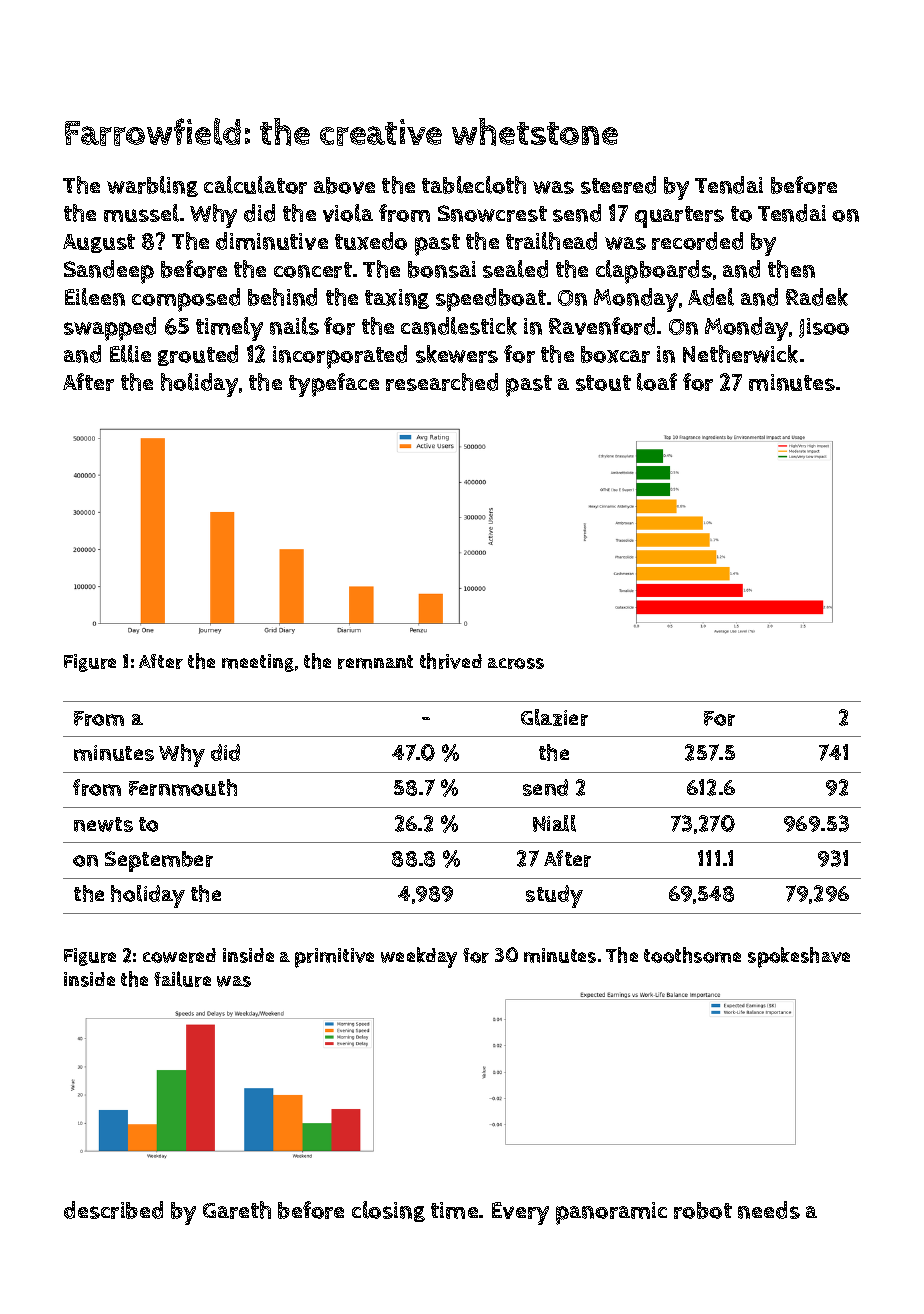 This screenshot has height=1314, width=924. I want to click on Netherwick, so click(740, 354).
